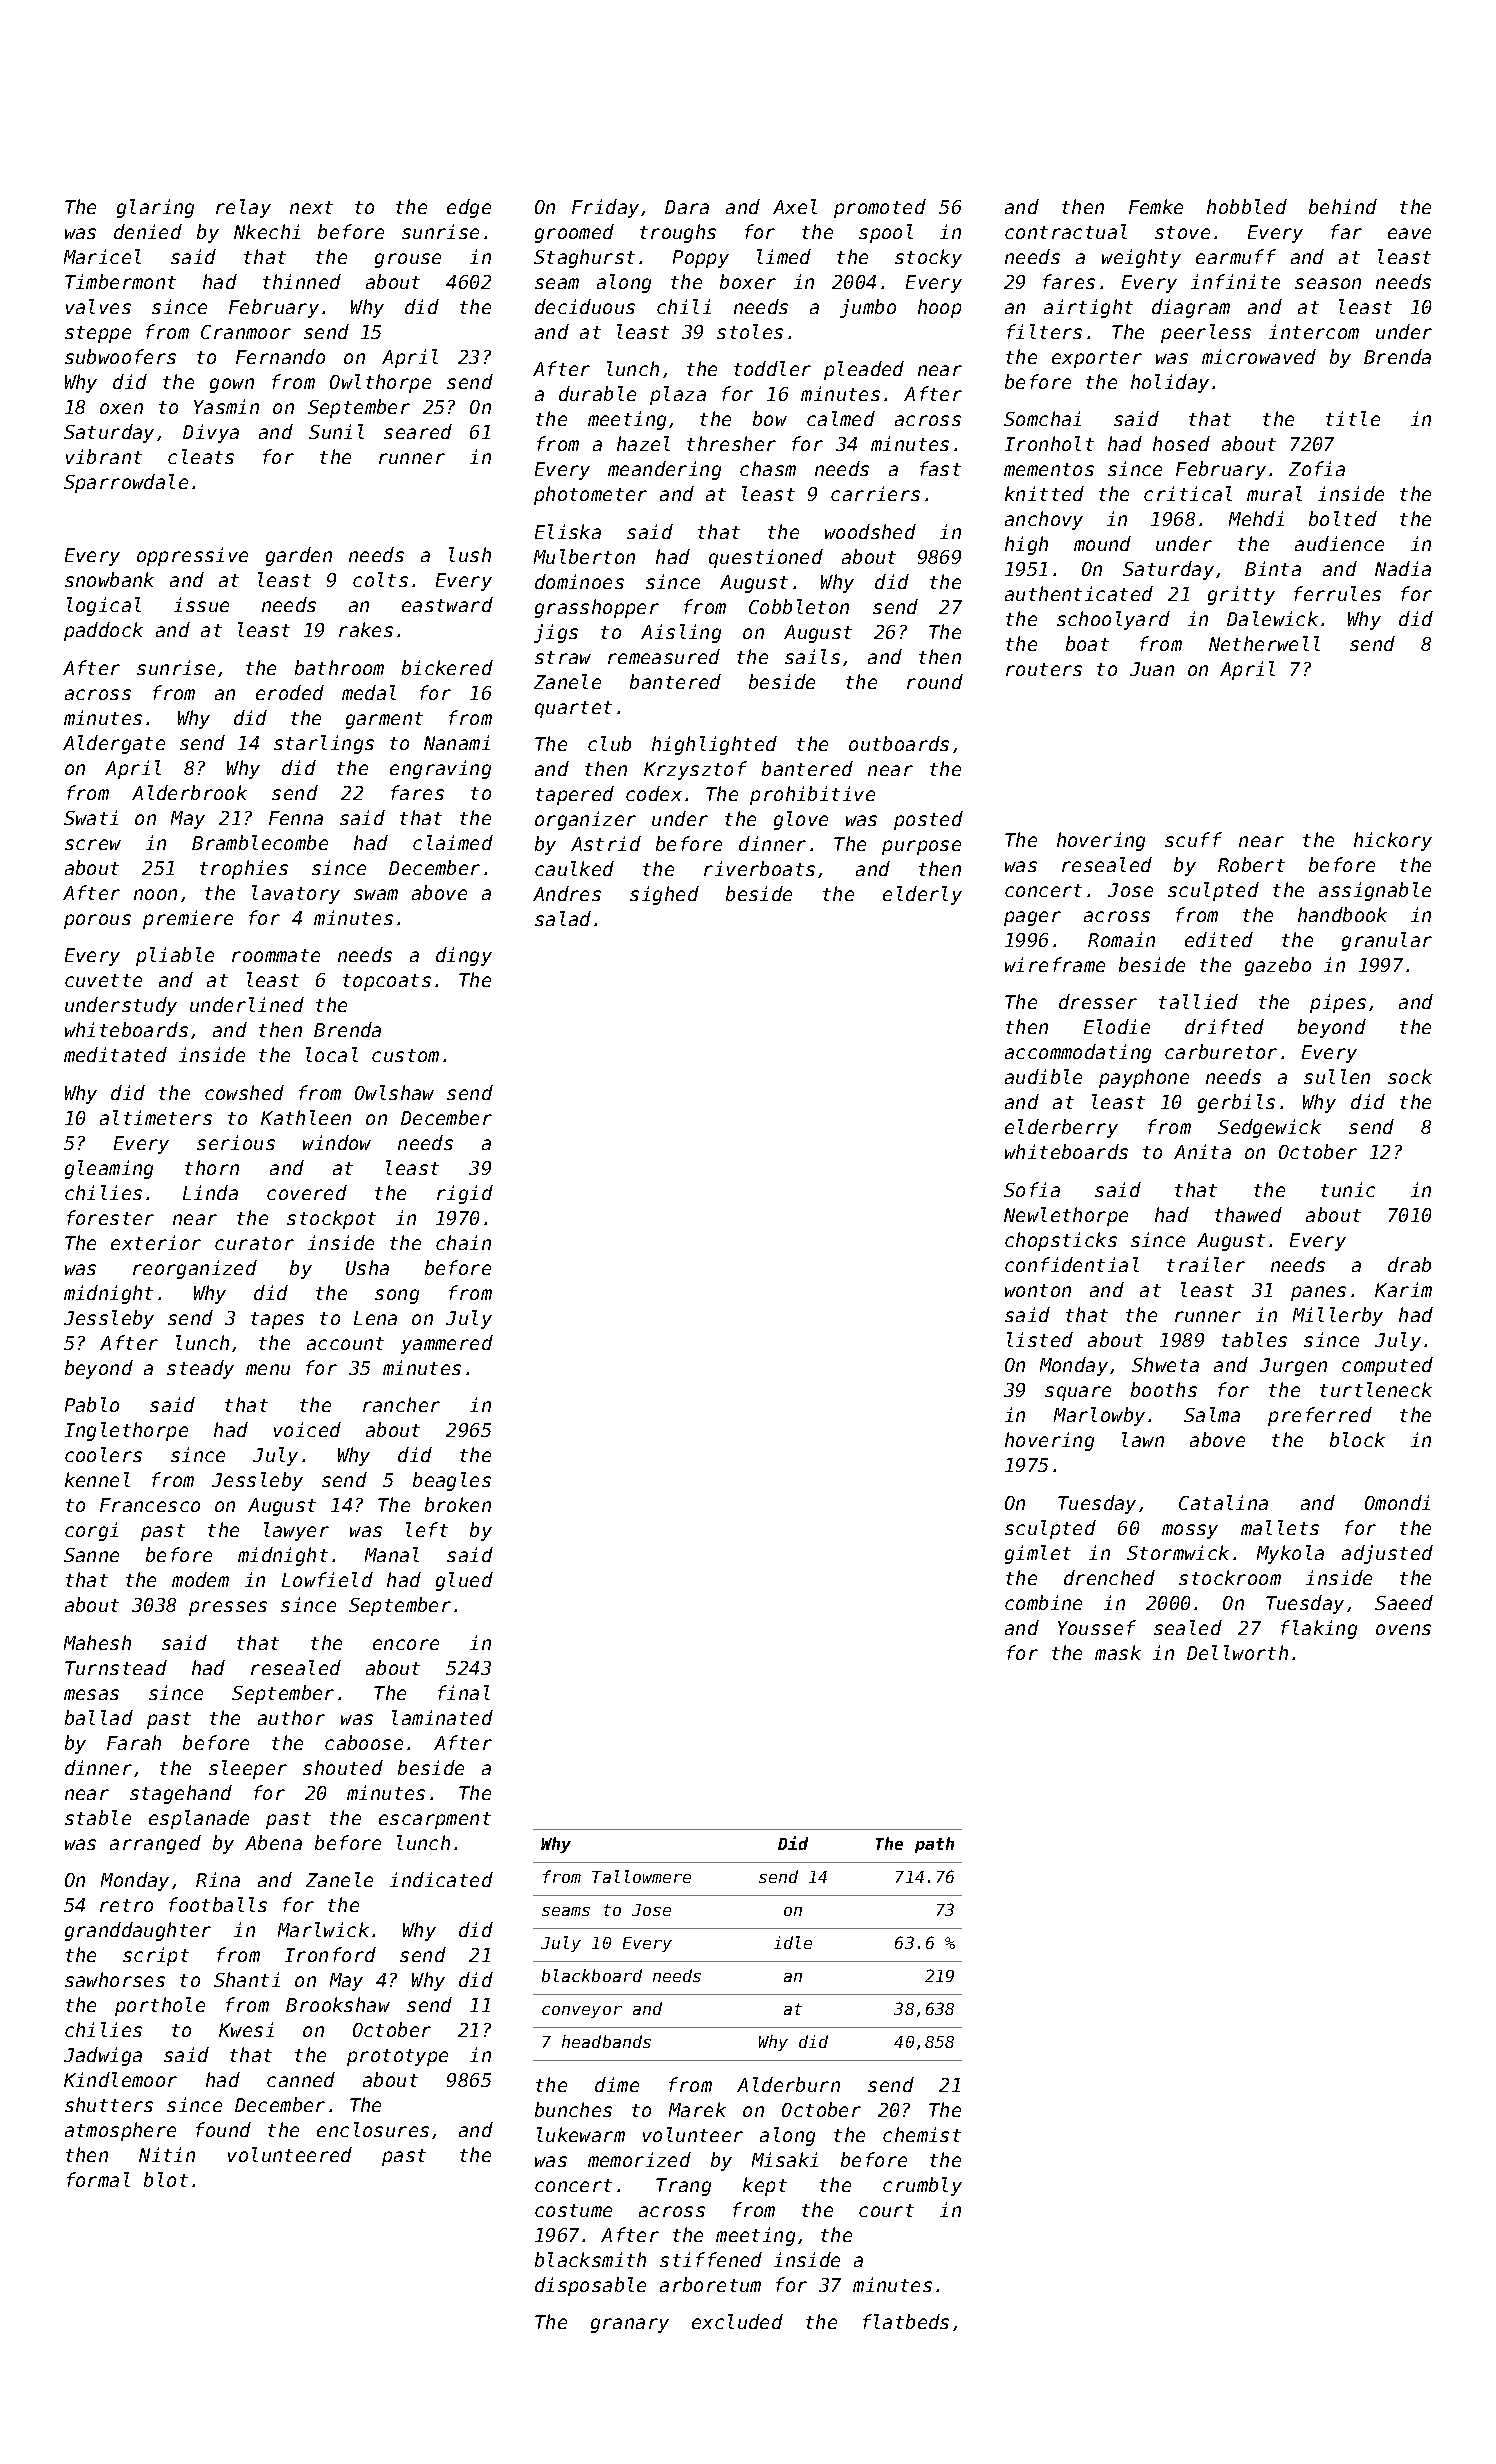 Image resolution: width=1496 pixels, height=2464 pixels. Describe the element at coordinates (934, 1845) in the document. I see `path` at that location.
